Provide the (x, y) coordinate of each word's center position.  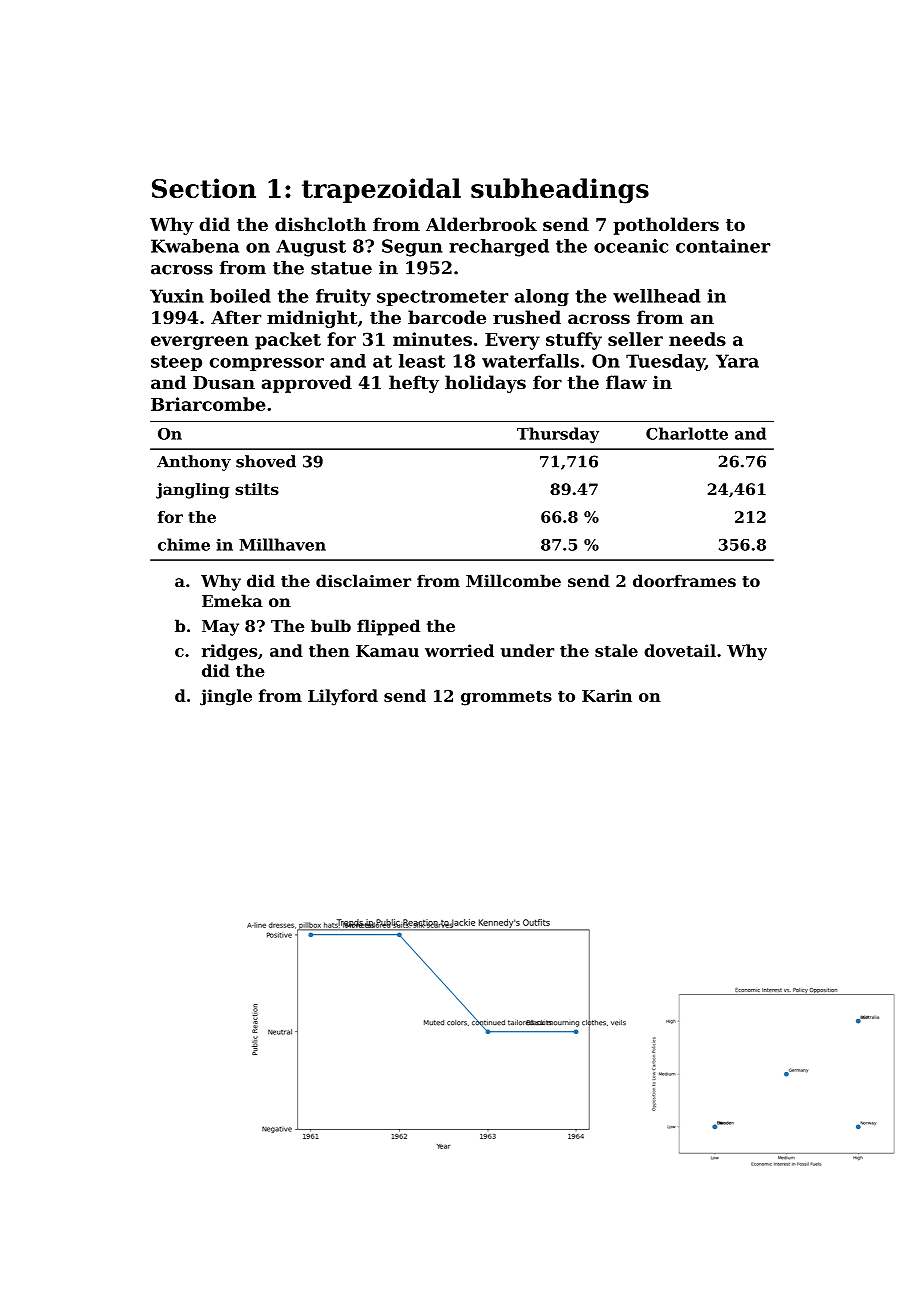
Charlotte (687, 433)
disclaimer (363, 580)
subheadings (560, 191)
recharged (499, 248)
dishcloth (320, 224)
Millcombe (513, 580)
